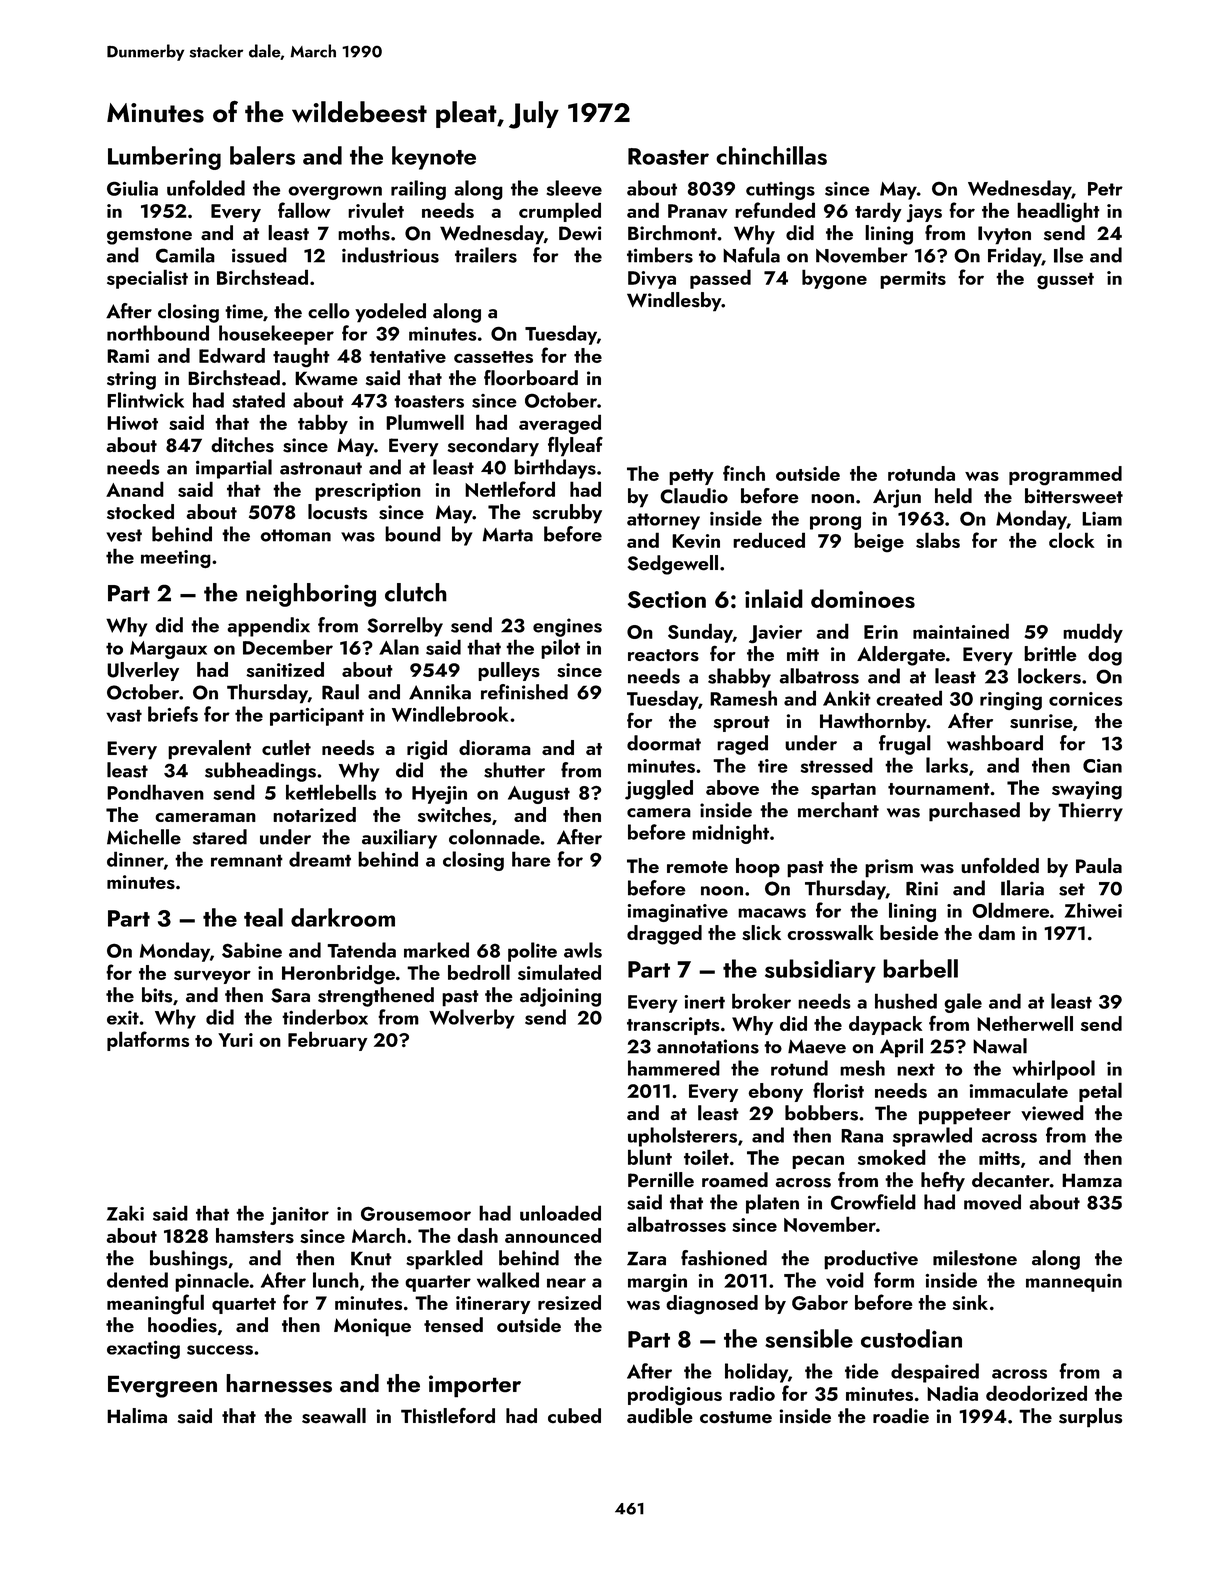 This document has width=1229, height=1590. I want to click on bygone, so click(834, 279).
